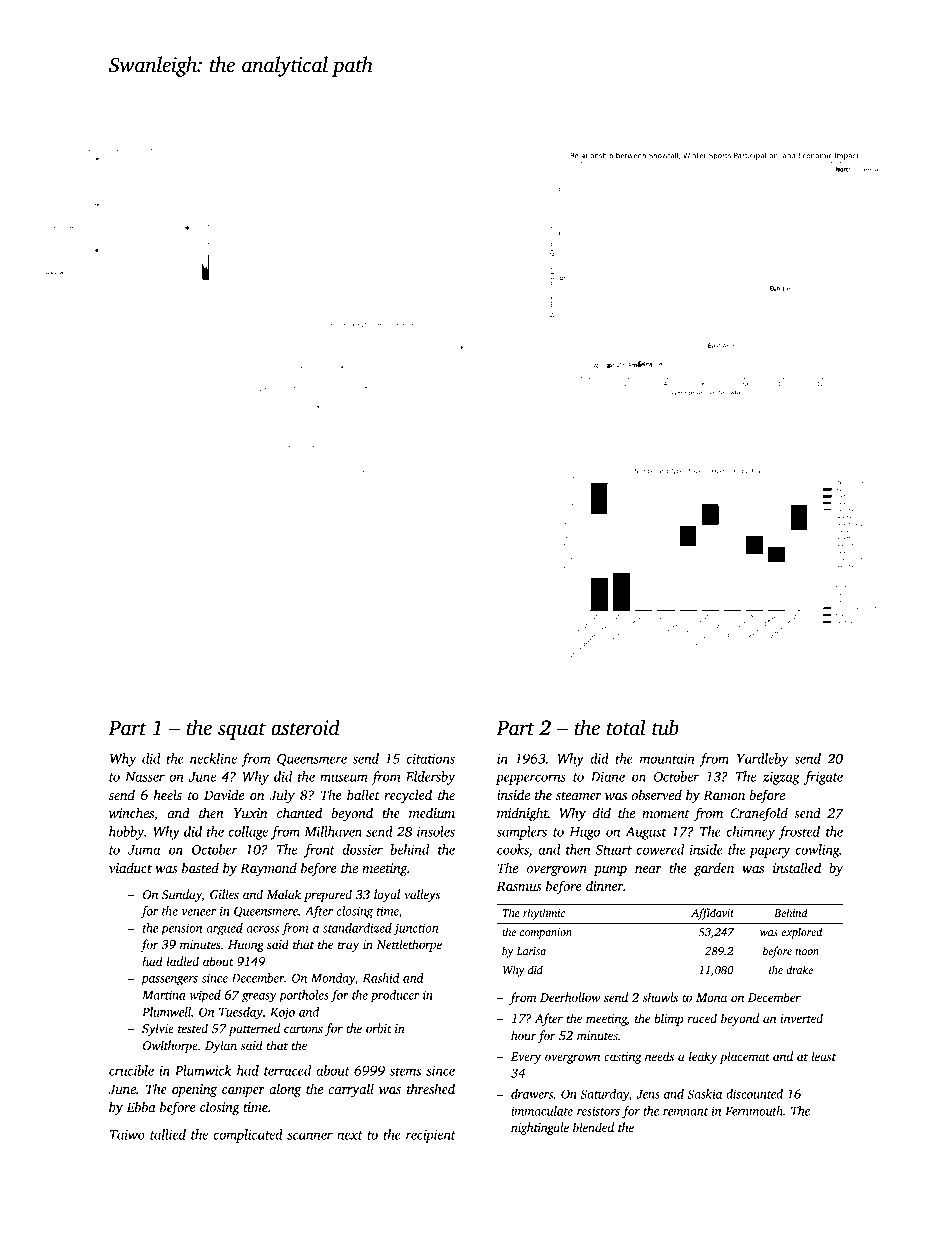  I want to click on citations, so click(430, 758).
